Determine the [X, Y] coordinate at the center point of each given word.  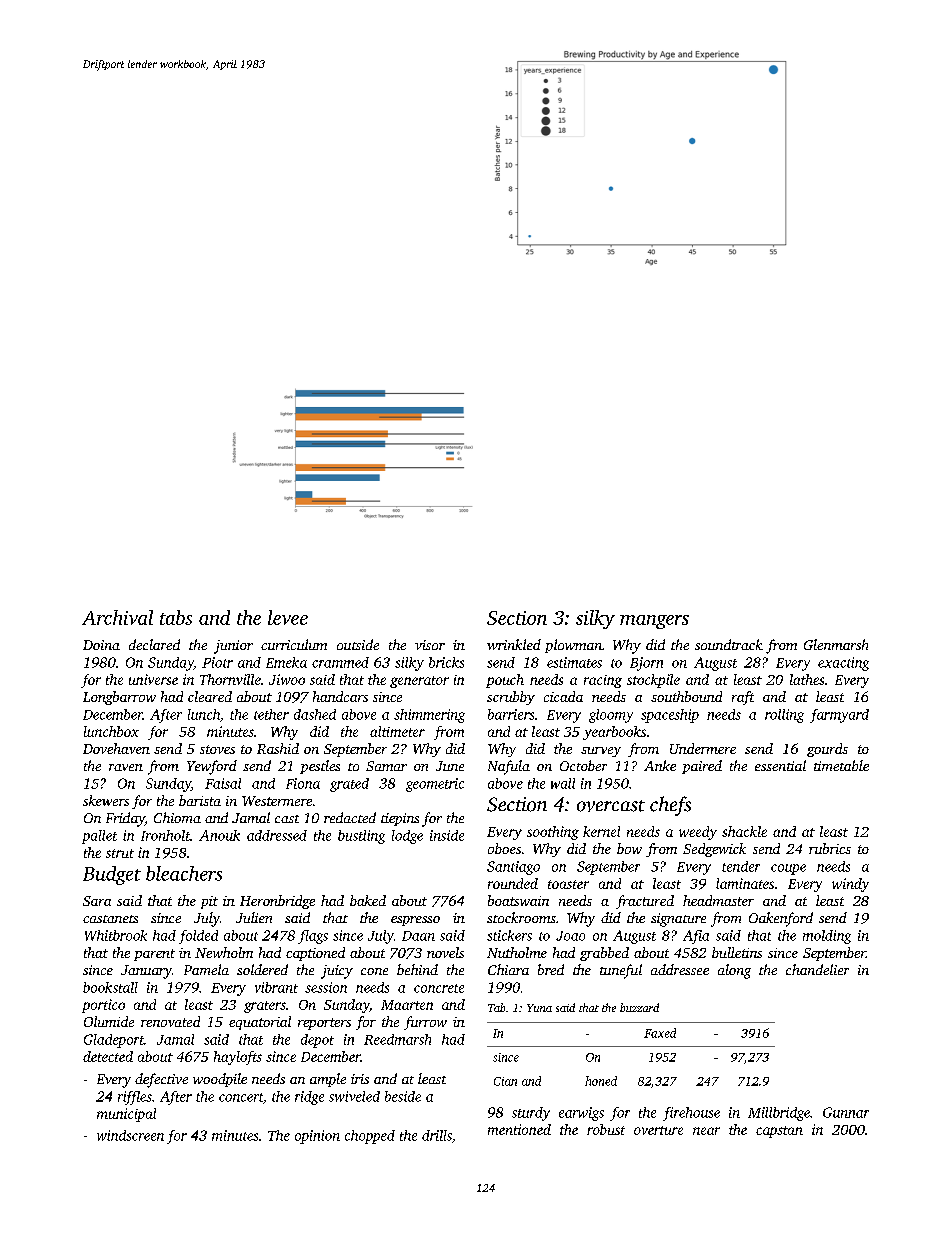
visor [430, 645]
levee [288, 617]
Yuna [539, 1008]
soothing [553, 833]
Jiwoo [287, 679]
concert [241, 1097]
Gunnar [846, 1112]
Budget [112, 875]
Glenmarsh [836, 644]
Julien [254, 917]
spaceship [670, 716]
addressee [680, 969]
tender [741, 866]
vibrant [276, 987]
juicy [337, 972]
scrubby [511, 698]
